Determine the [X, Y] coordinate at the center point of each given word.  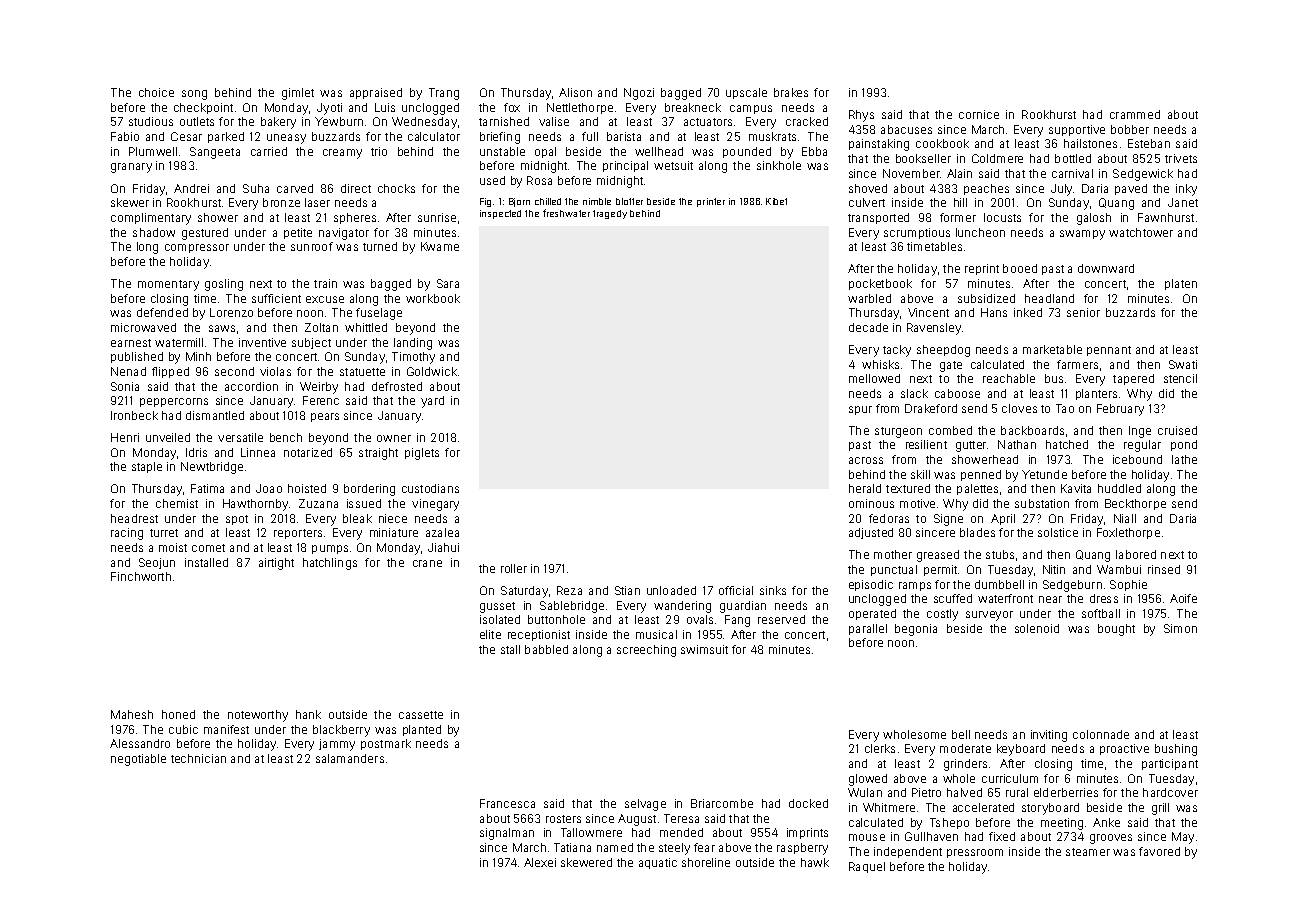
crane [427, 563]
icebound [1137, 459]
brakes [791, 92]
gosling [224, 285]
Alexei [540, 862]
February [1120, 410]
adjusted [871, 533]
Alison [575, 92]
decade [868, 327]
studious [151, 121]
